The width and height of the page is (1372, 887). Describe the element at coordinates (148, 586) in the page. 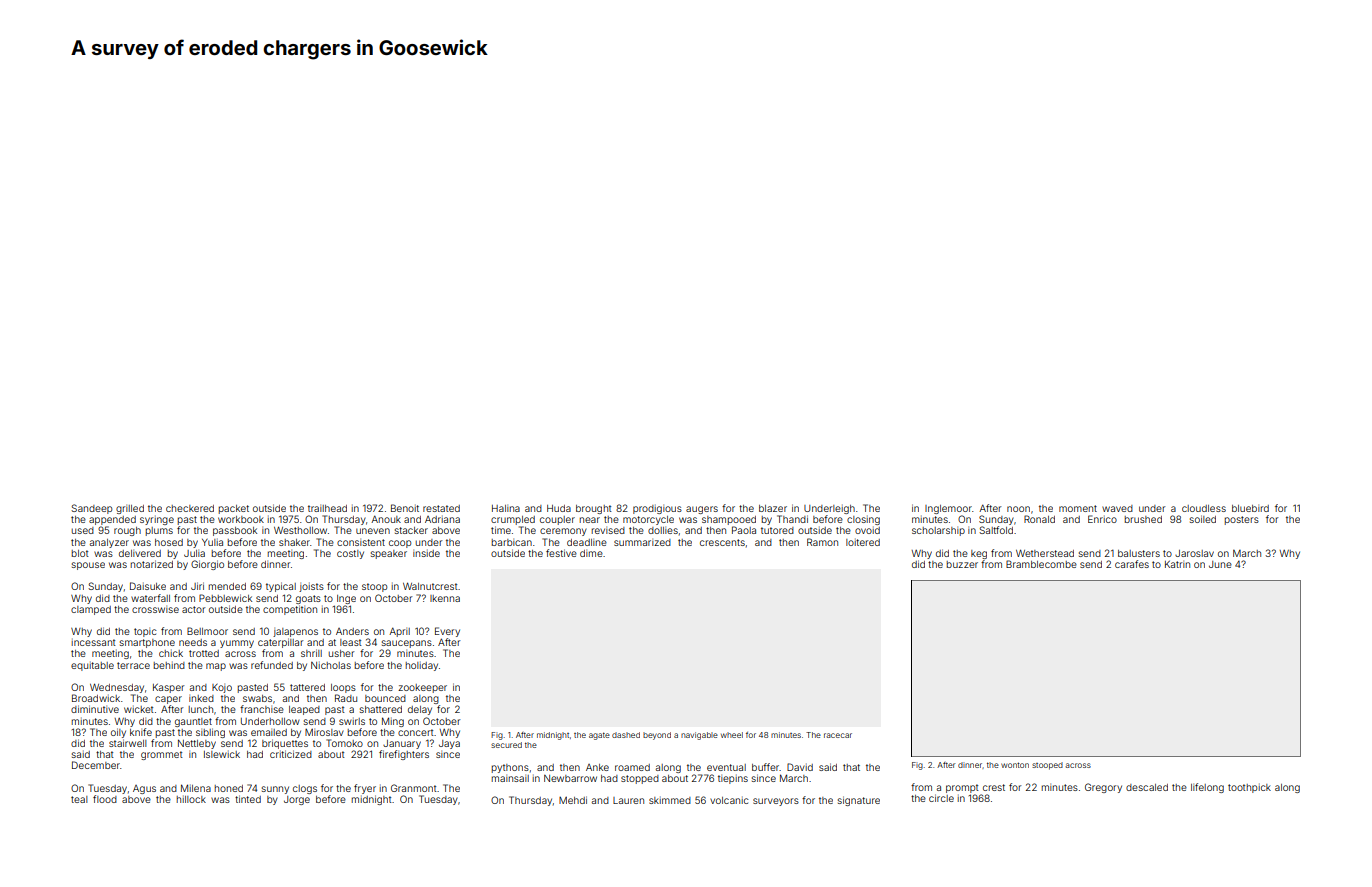

I see `Daisuke` at that location.
